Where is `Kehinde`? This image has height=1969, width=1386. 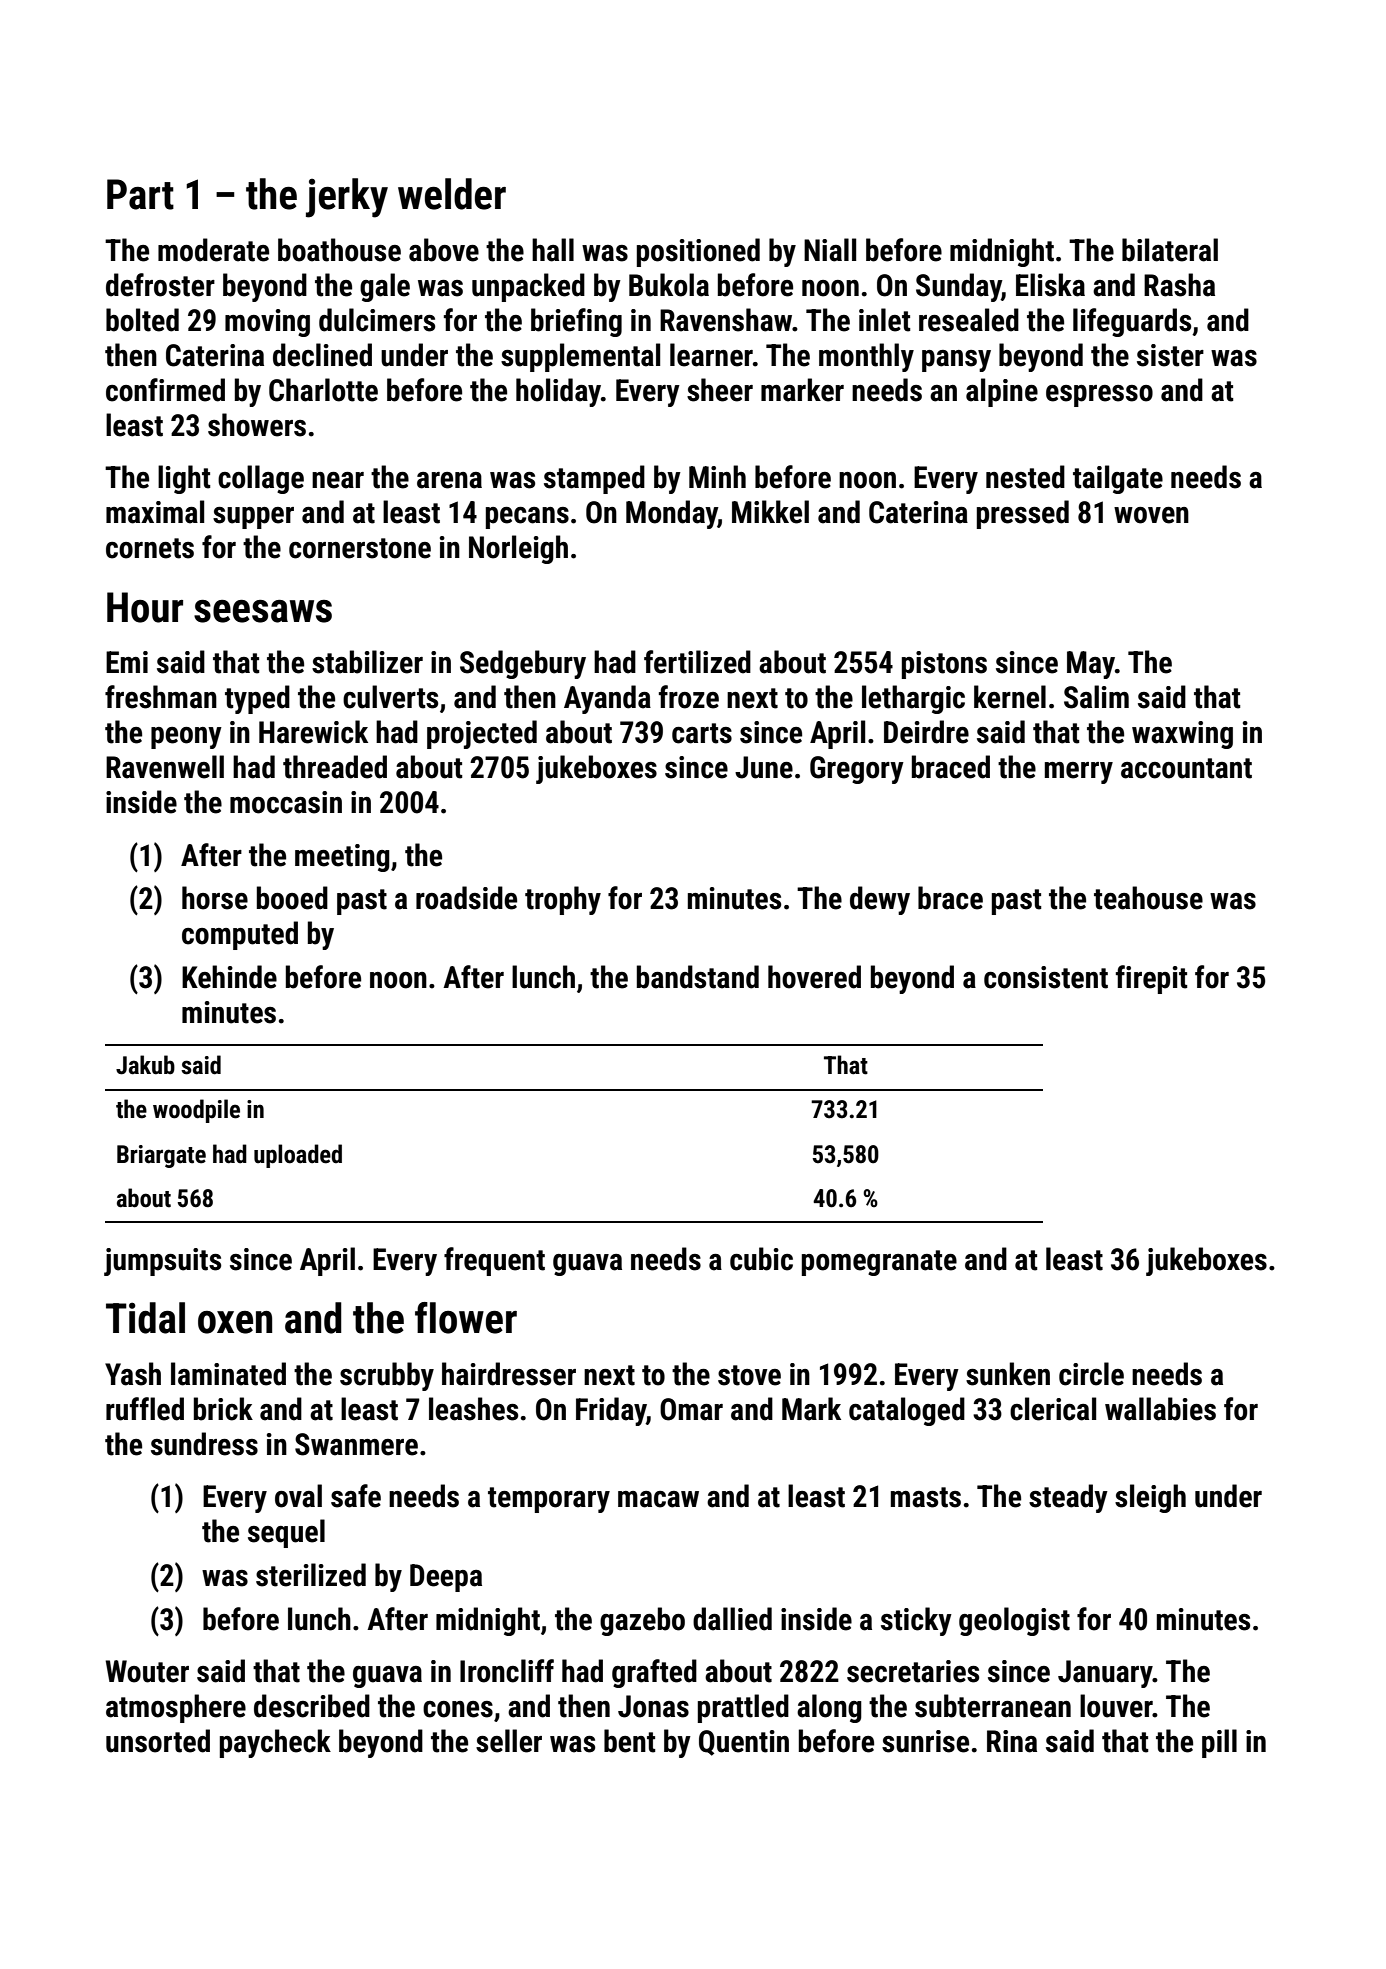 Kehinde is located at coordinates (229, 977).
